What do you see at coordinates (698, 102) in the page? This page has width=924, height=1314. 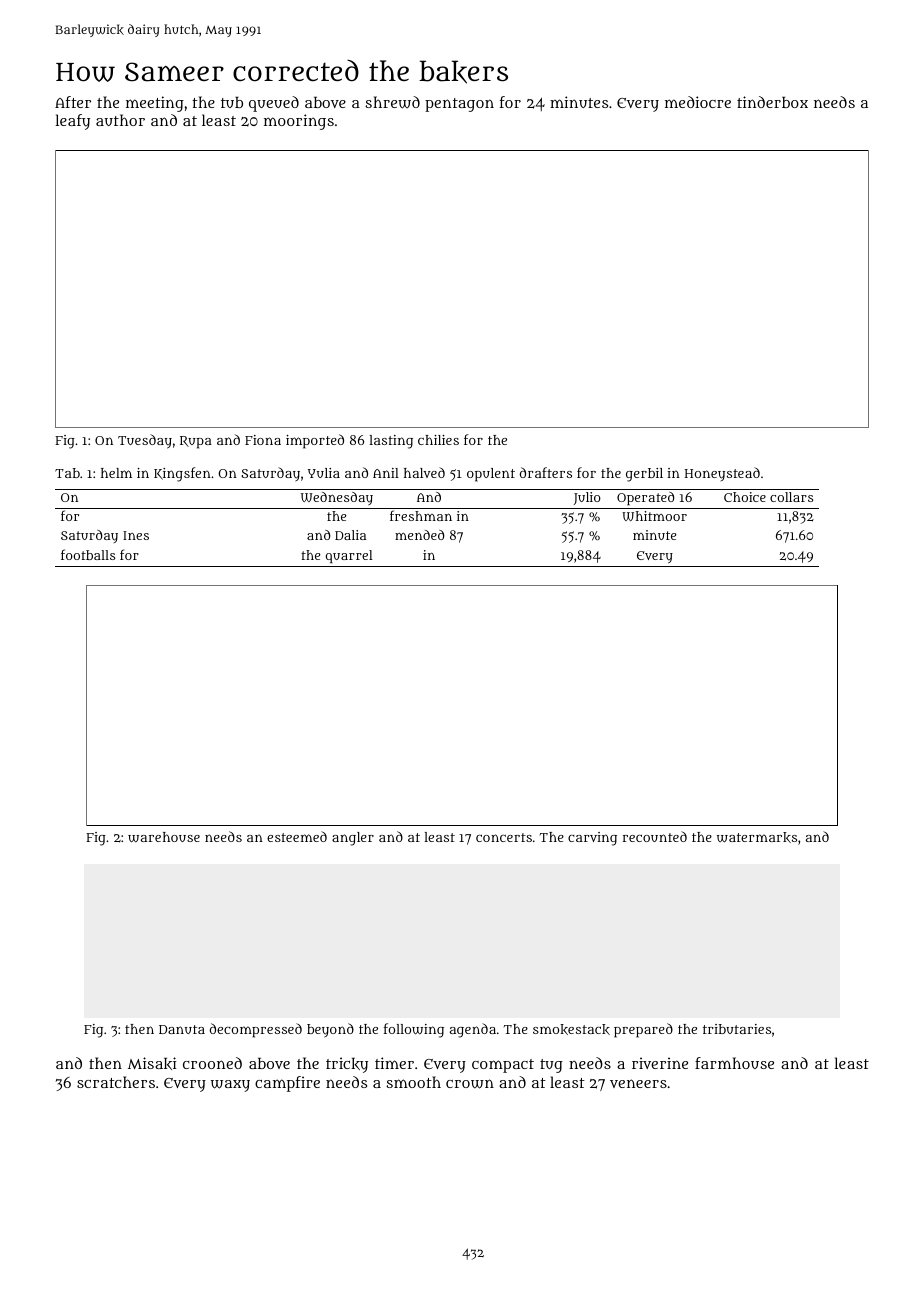 I see `mediocre` at bounding box center [698, 102].
